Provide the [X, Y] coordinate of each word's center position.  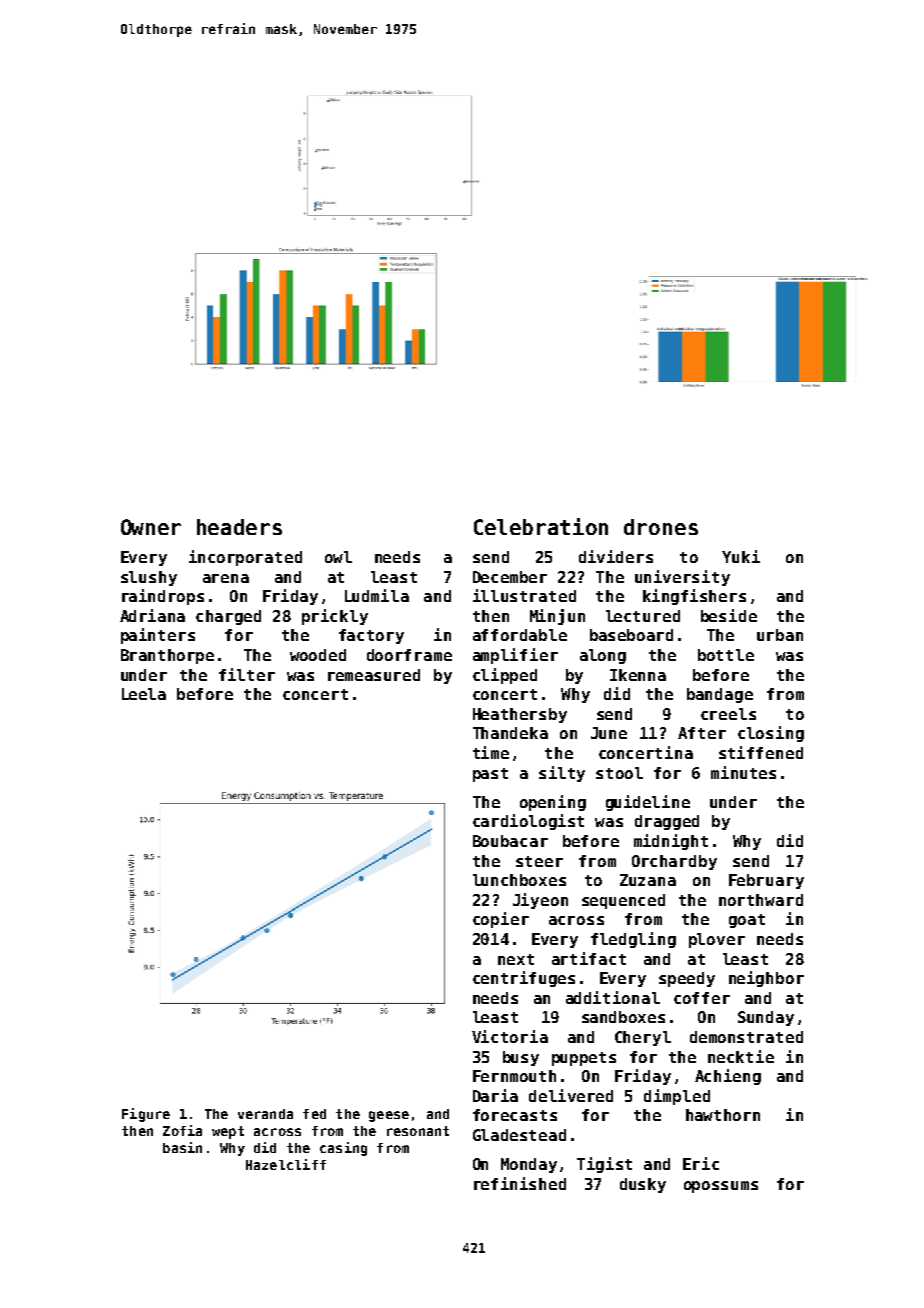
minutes [743, 772]
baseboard [631, 635]
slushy [149, 578]
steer [539, 861]
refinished [520, 1183]
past [490, 775]
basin [182, 1147]
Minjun [557, 617]
